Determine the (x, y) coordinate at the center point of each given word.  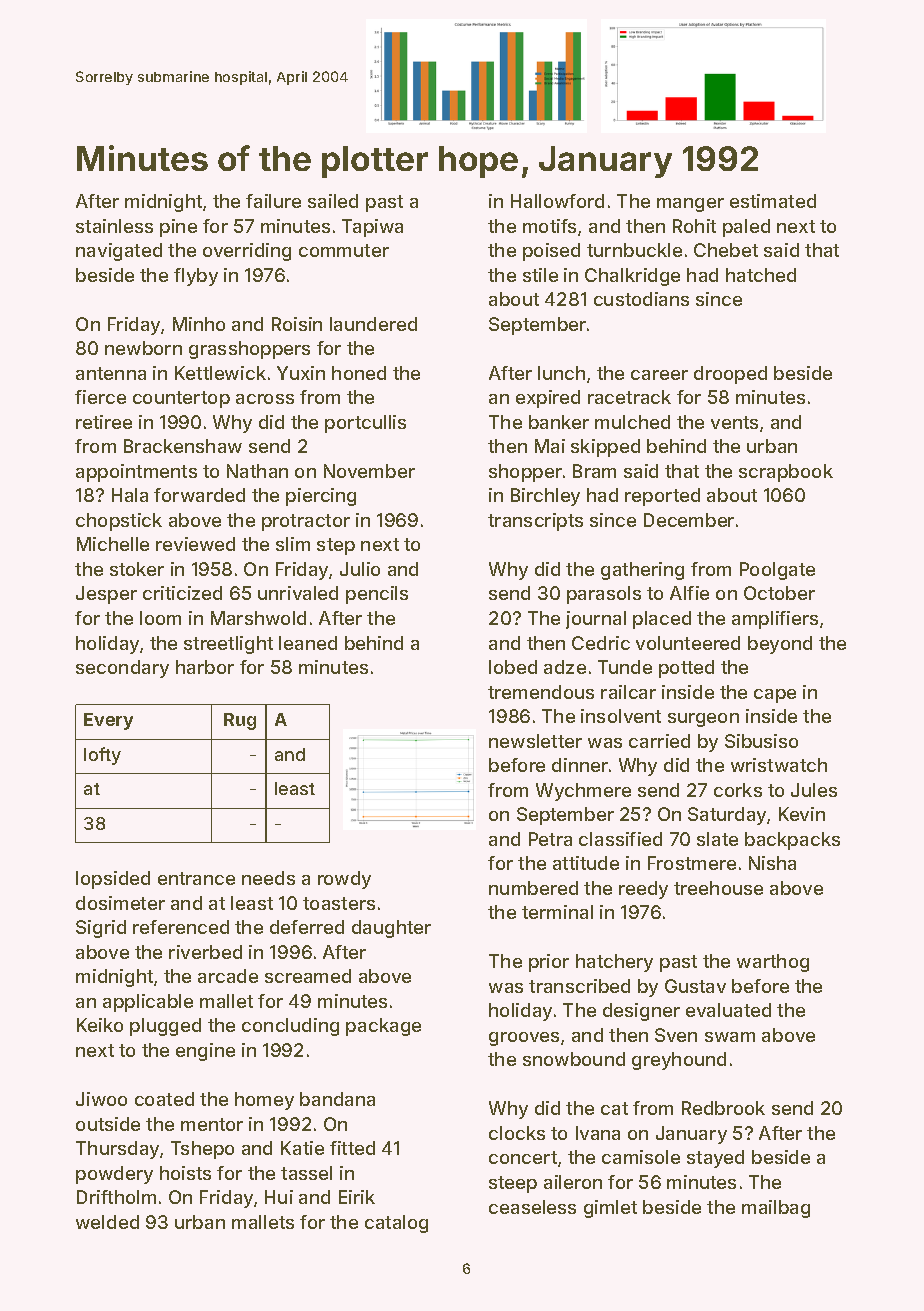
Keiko (100, 1025)
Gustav (695, 986)
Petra (550, 839)
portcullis (365, 424)
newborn (143, 348)
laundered (373, 324)
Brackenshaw (183, 446)
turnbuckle (634, 250)
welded (107, 1222)
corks (738, 790)
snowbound (574, 1059)
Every (108, 721)
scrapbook (786, 473)
